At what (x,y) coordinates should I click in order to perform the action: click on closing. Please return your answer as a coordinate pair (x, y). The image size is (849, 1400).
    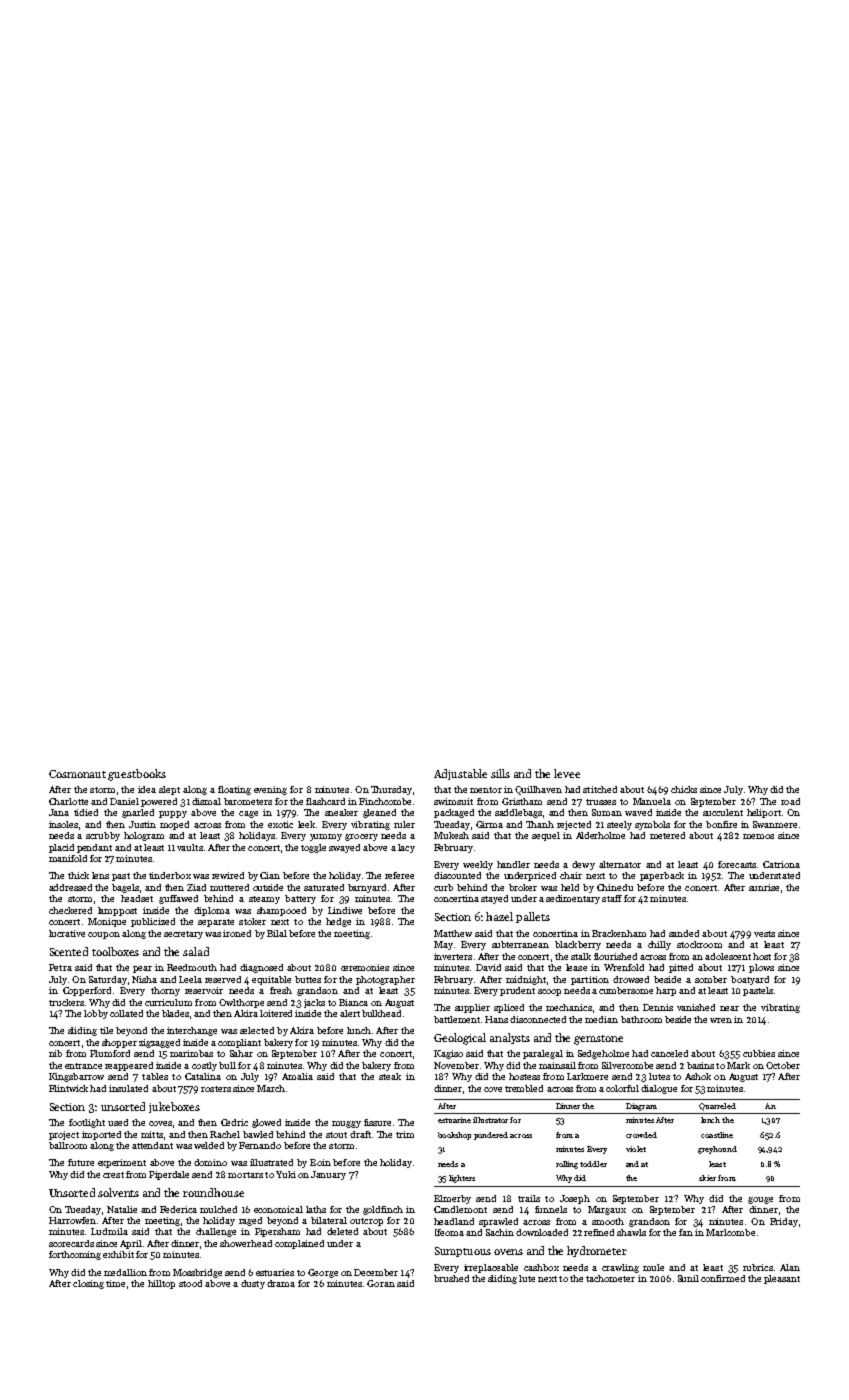
    Looking at the image, I should click on (88, 1284).
